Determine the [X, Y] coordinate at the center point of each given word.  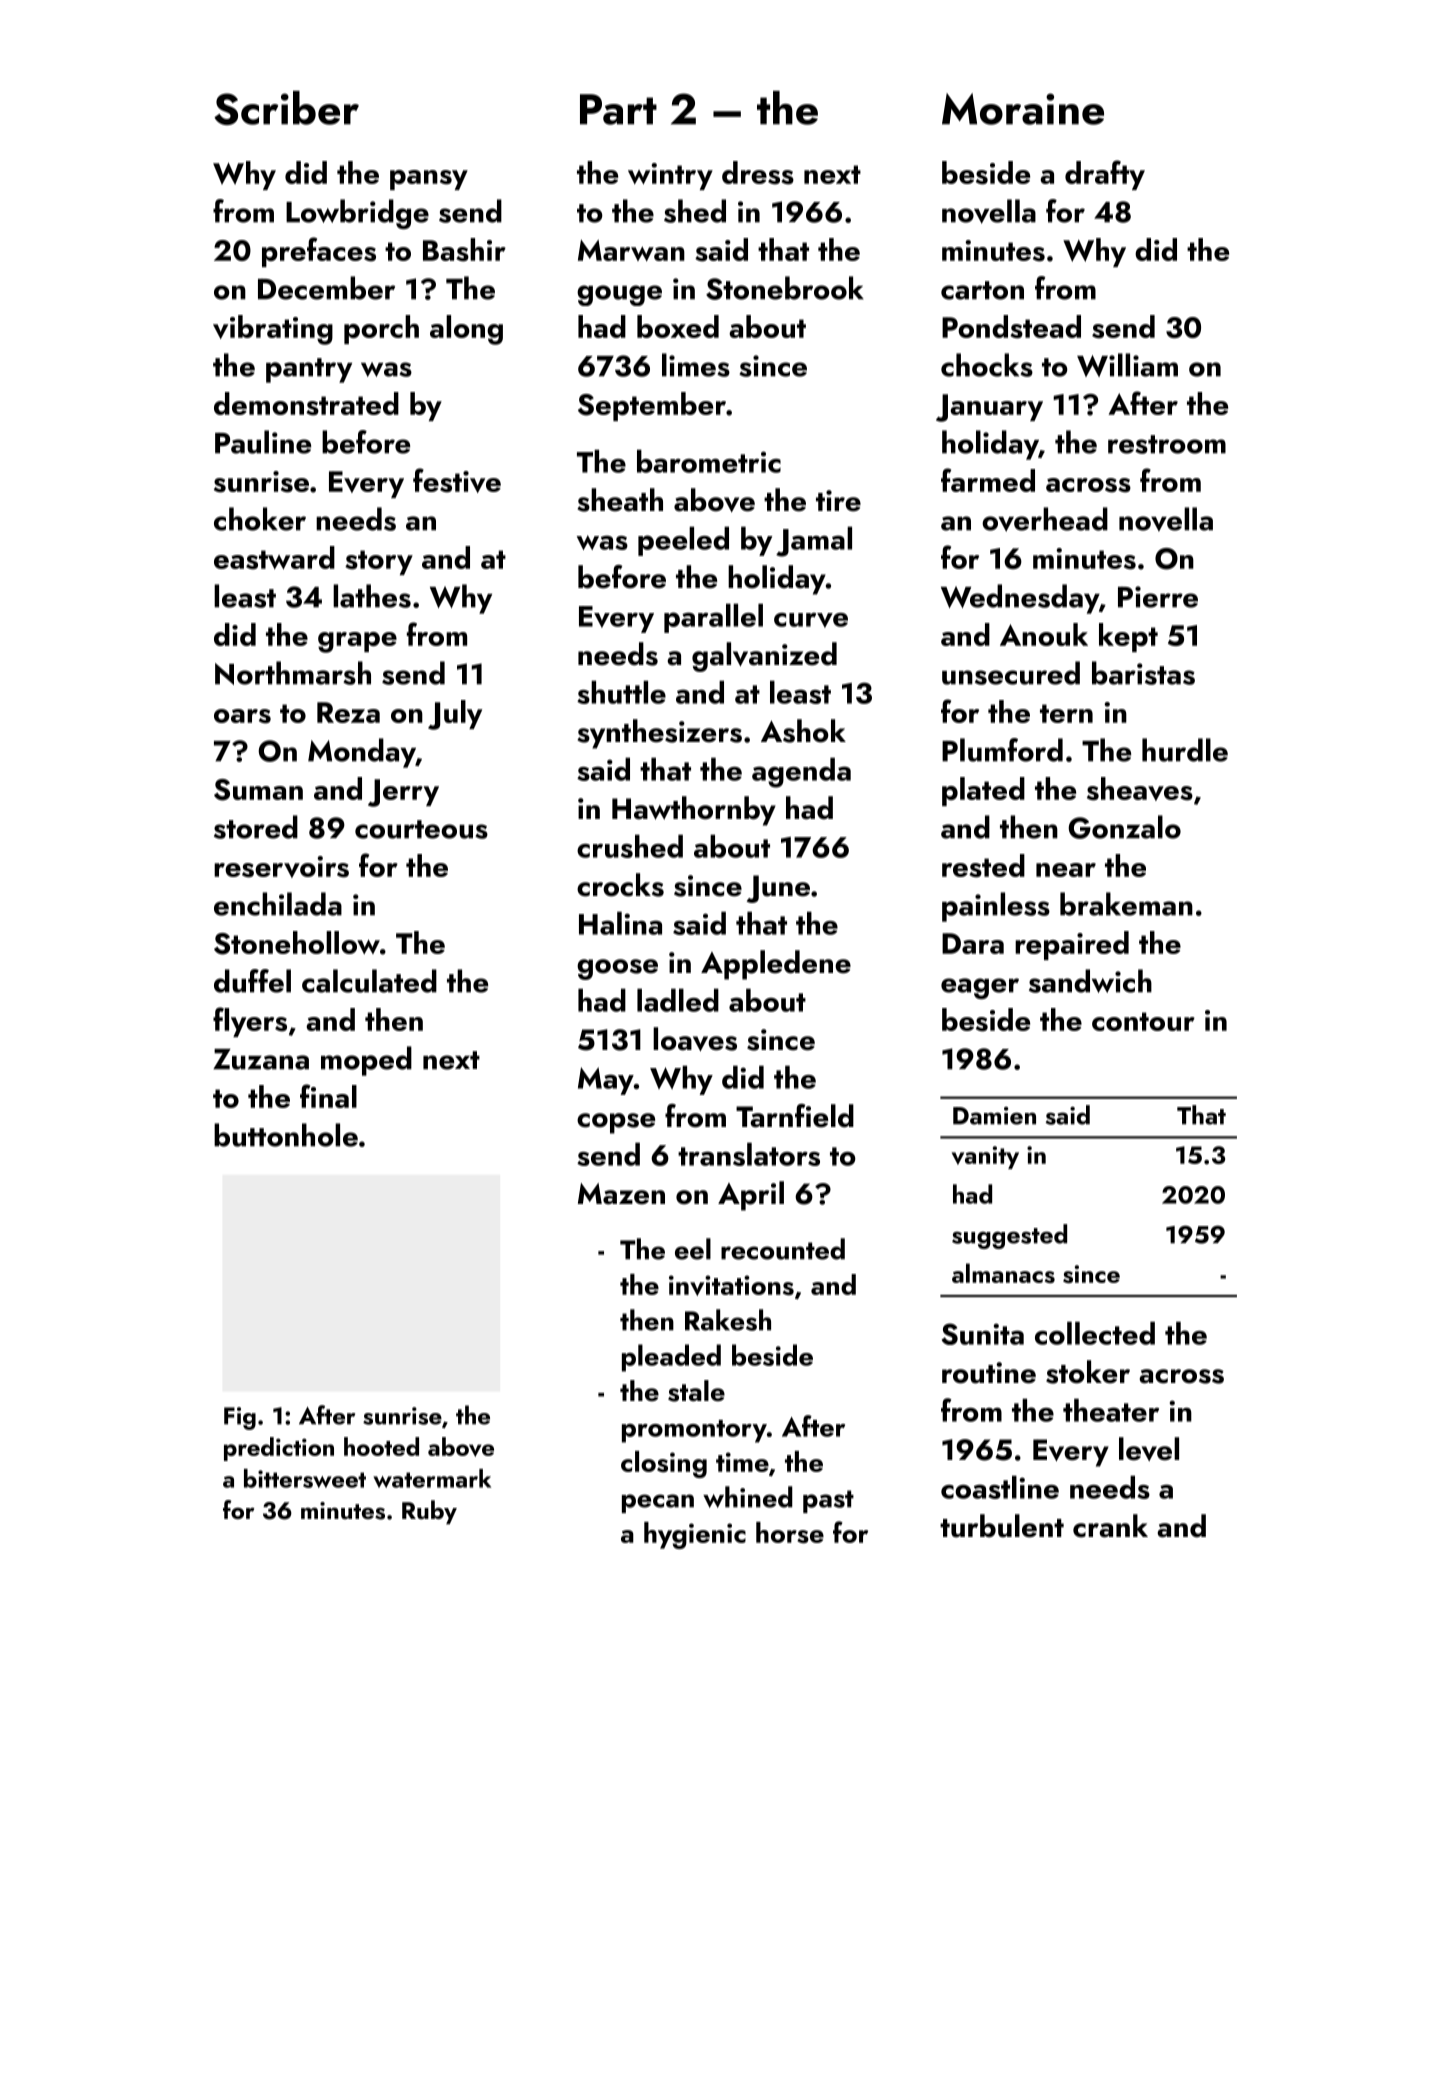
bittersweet [305, 1478]
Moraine [1023, 109]
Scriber [286, 108]
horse [790, 1533]
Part [618, 109]
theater [1111, 1410]
